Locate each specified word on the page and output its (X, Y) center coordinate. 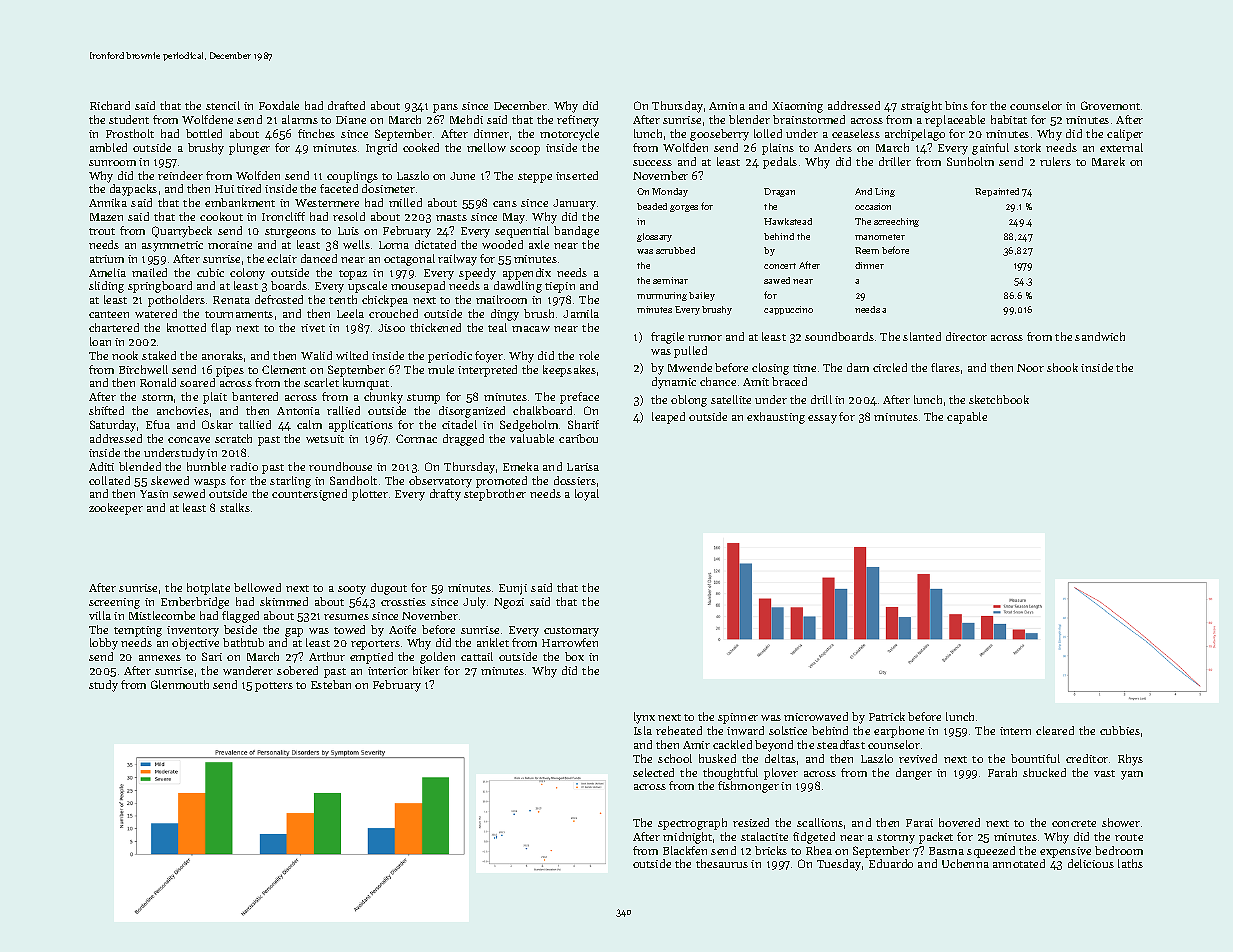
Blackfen (685, 850)
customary (571, 632)
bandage (576, 232)
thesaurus (722, 863)
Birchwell (143, 369)
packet (936, 838)
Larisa (583, 467)
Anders (833, 147)
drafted (346, 105)
